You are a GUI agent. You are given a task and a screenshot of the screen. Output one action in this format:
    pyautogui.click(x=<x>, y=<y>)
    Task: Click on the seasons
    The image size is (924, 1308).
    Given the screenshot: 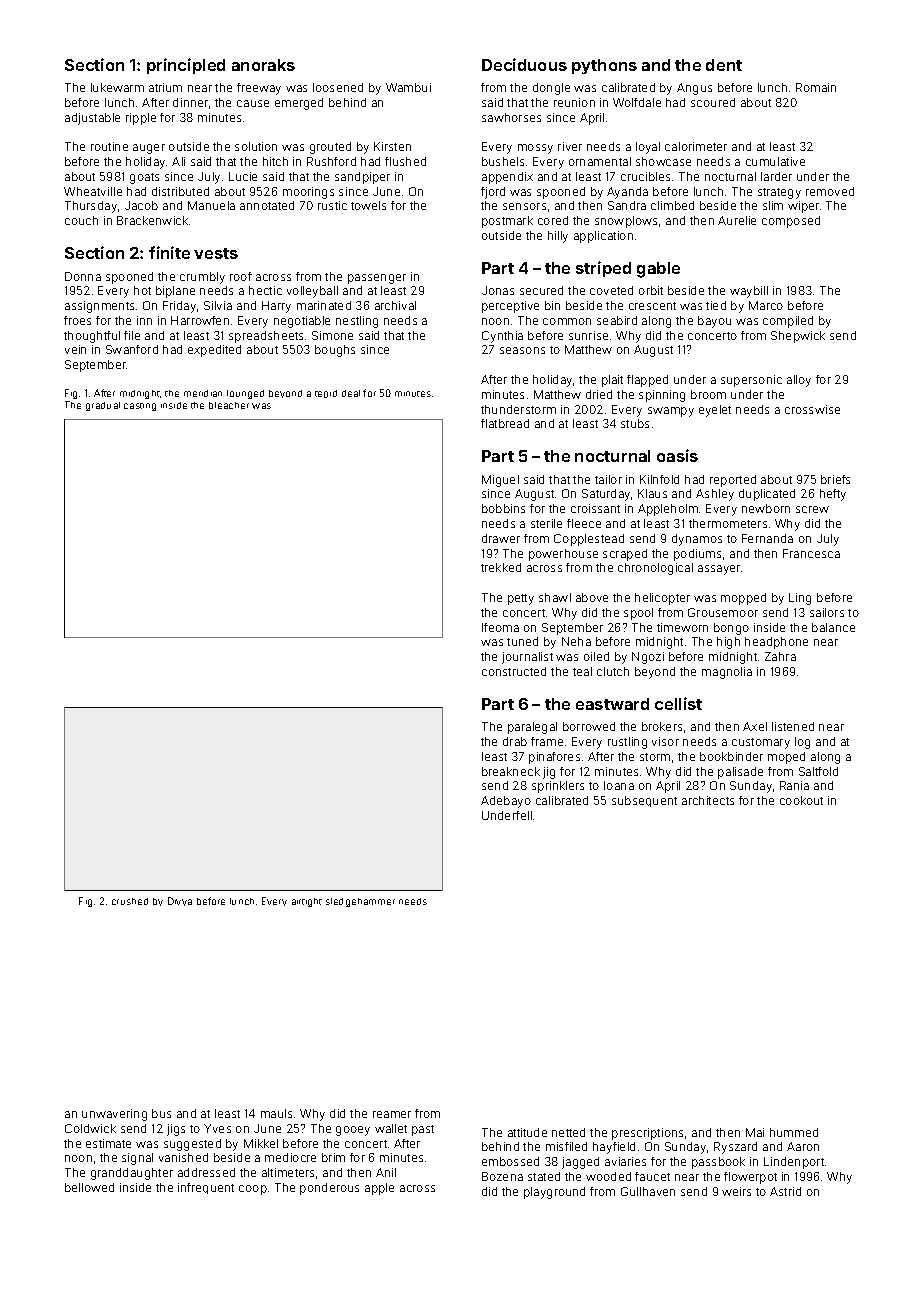 What is the action you would take?
    pyautogui.click(x=522, y=350)
